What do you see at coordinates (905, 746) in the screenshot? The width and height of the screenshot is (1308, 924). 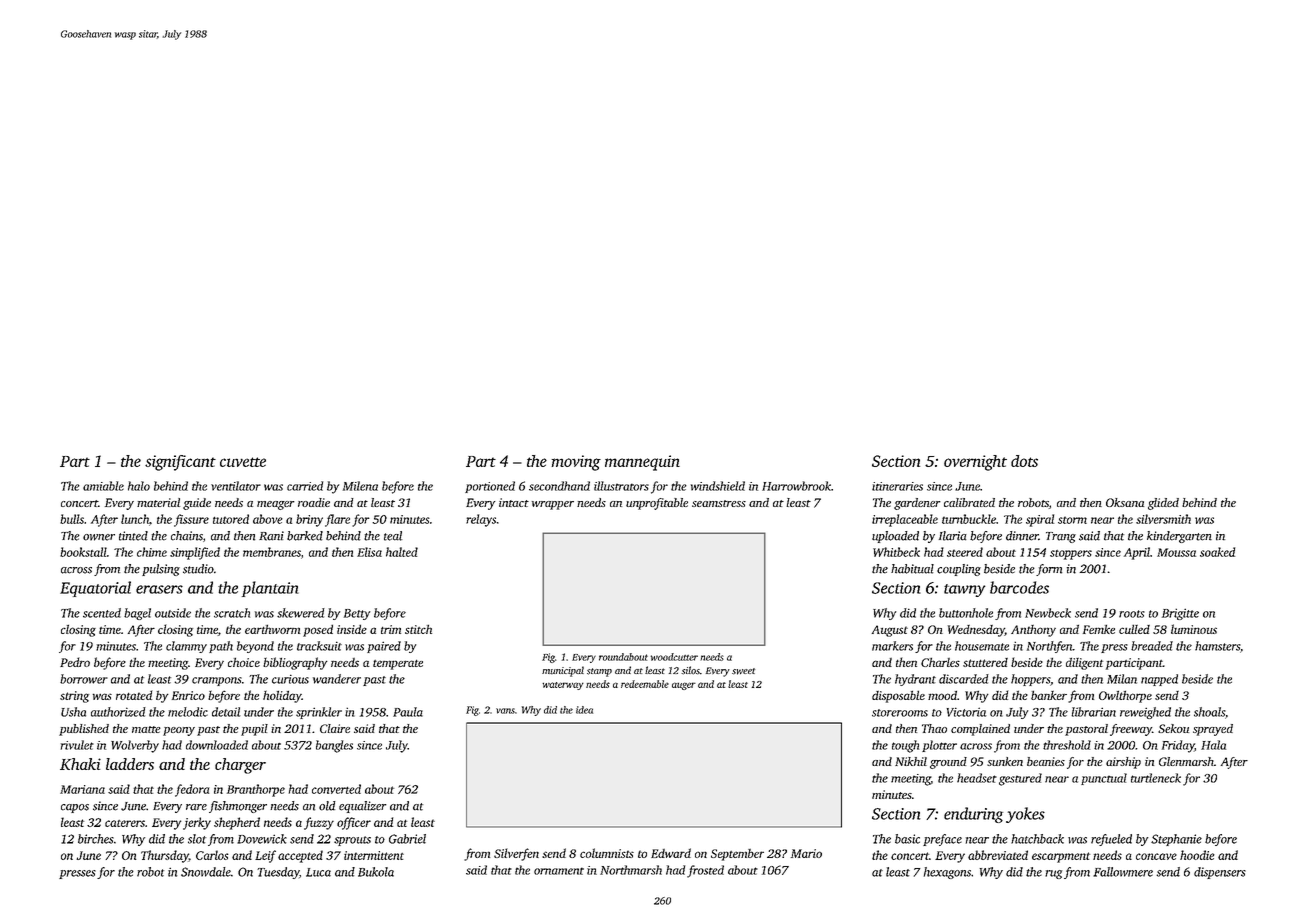 I see `tough` at bounding box center [905, 746].
